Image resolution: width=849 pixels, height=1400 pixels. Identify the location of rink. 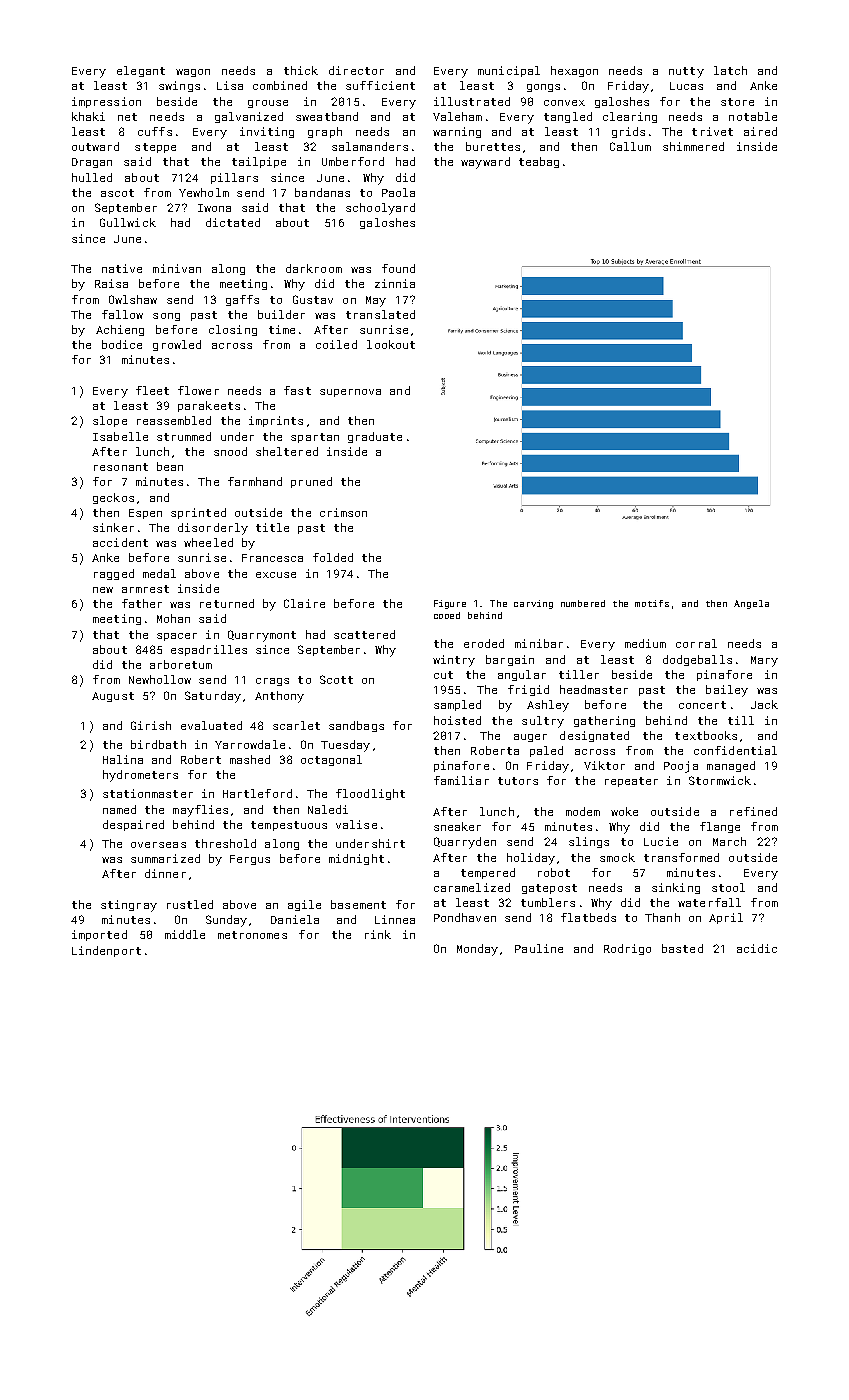
(378, 934).
